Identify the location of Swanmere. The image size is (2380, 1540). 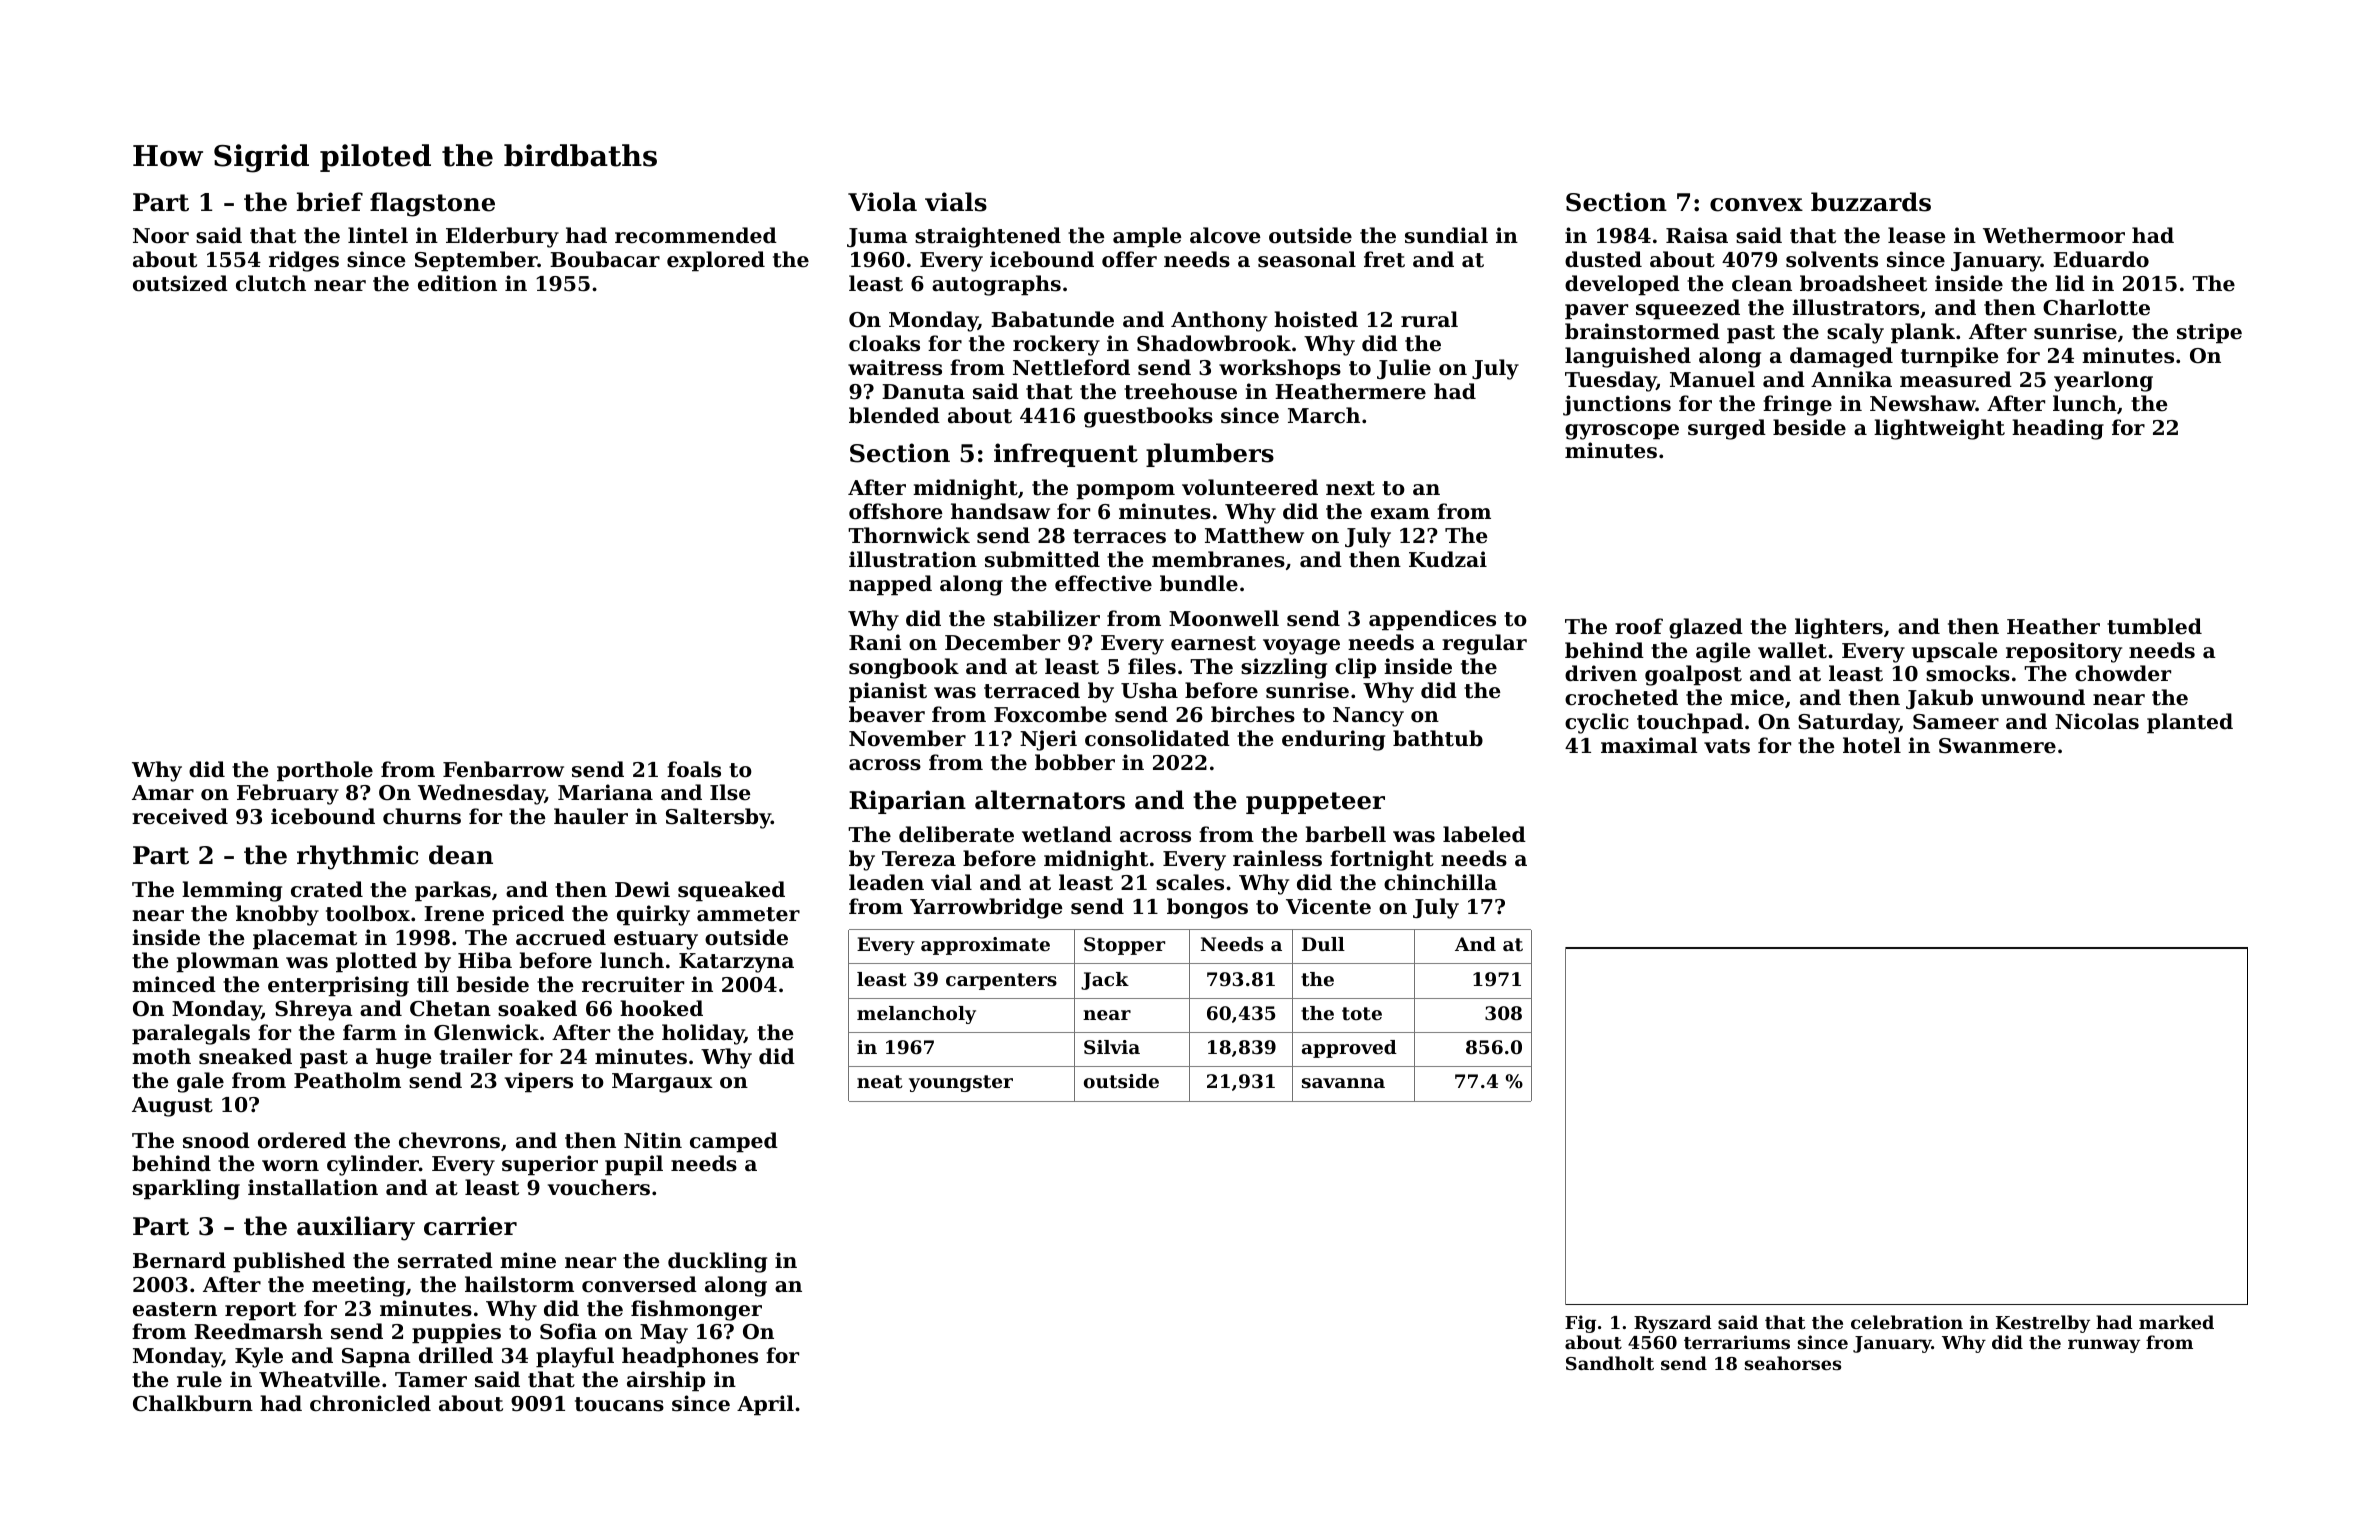
(1997, 746).
